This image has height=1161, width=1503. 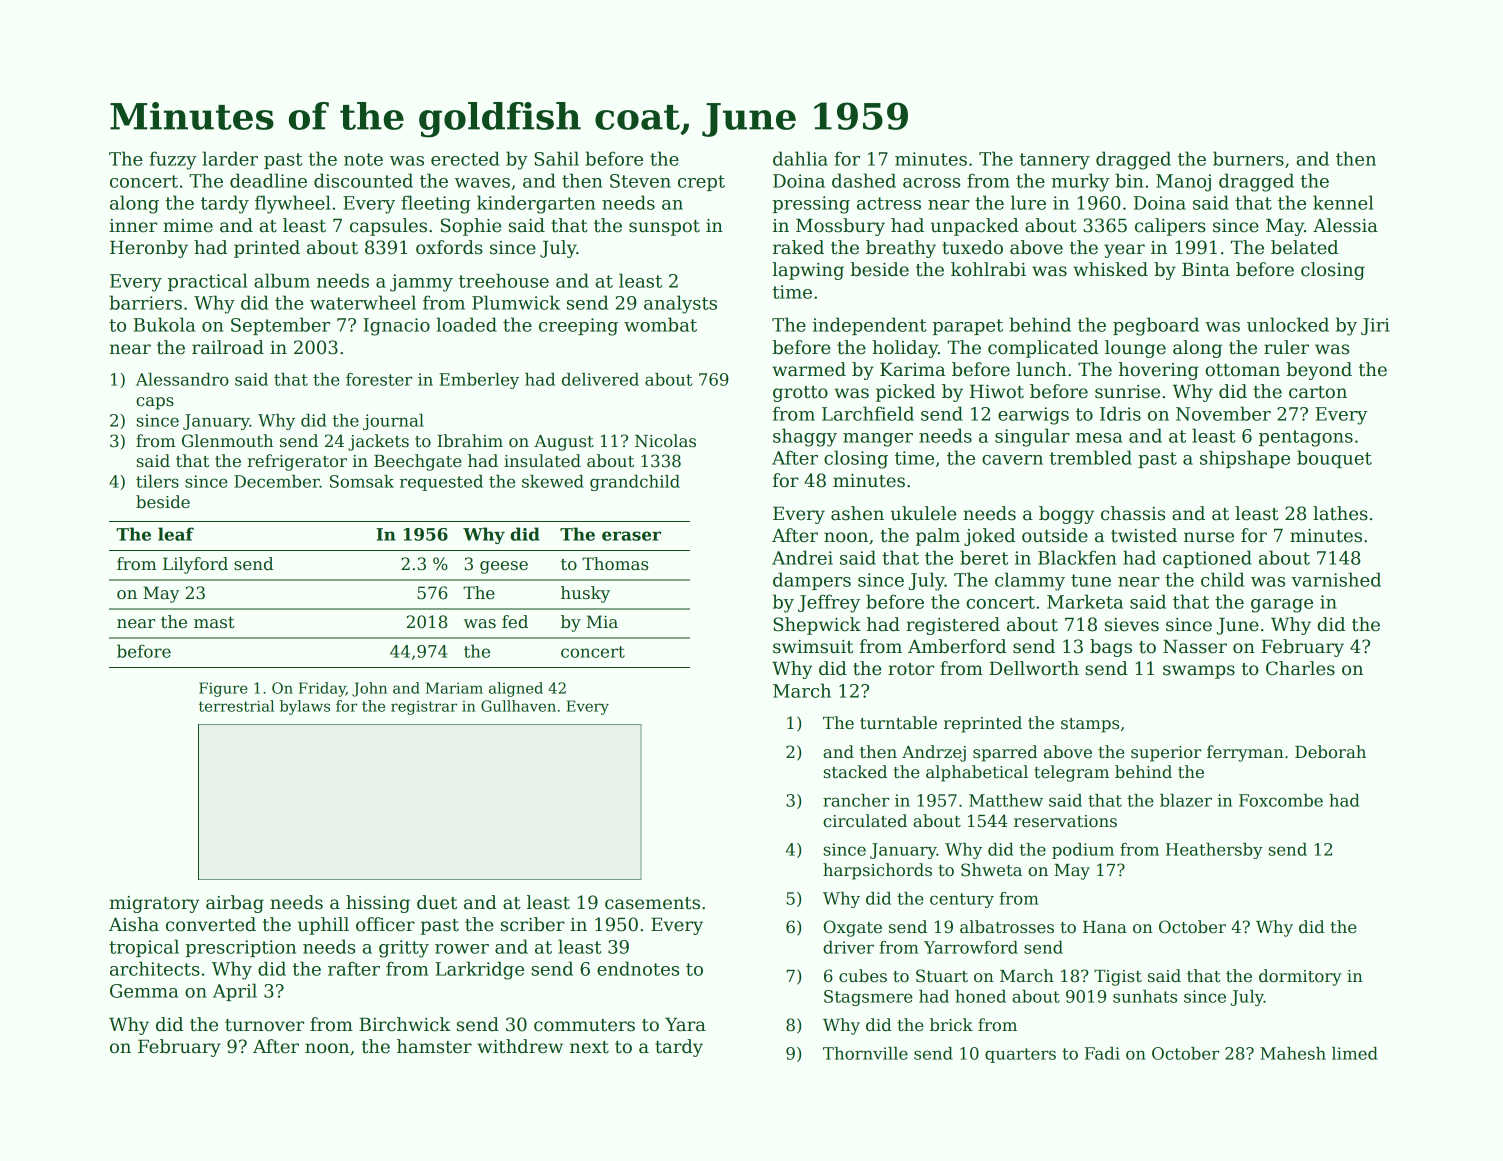 What do you see at coordinates (665, 441) in the image?
I see `Nicolas` at bounding box center [665, 441].
